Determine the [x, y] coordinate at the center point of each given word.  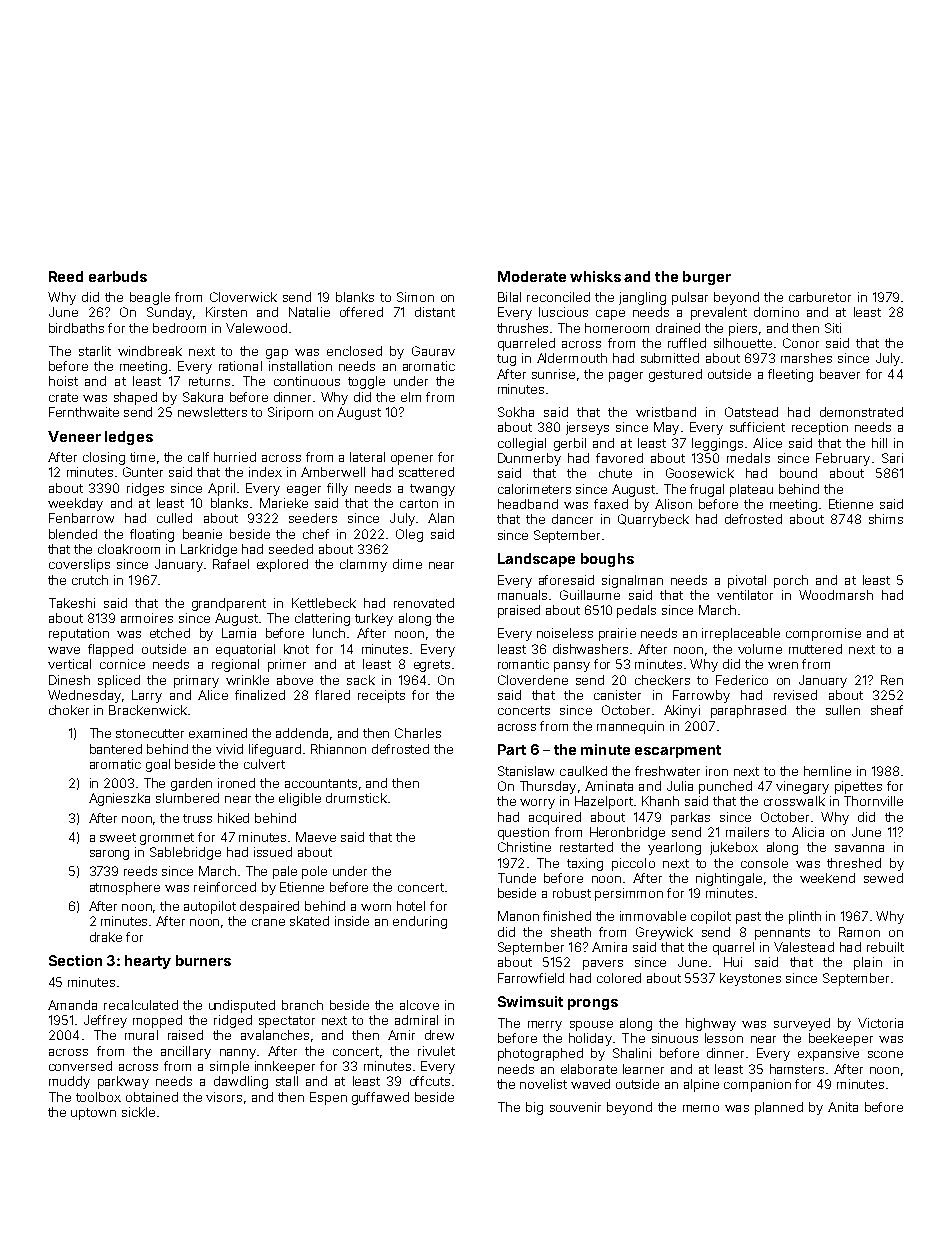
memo [701, 1108]
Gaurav [433, 351]
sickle [138, 1112]
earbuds [118, 276]
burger [707, 278]
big [534, 1108]
